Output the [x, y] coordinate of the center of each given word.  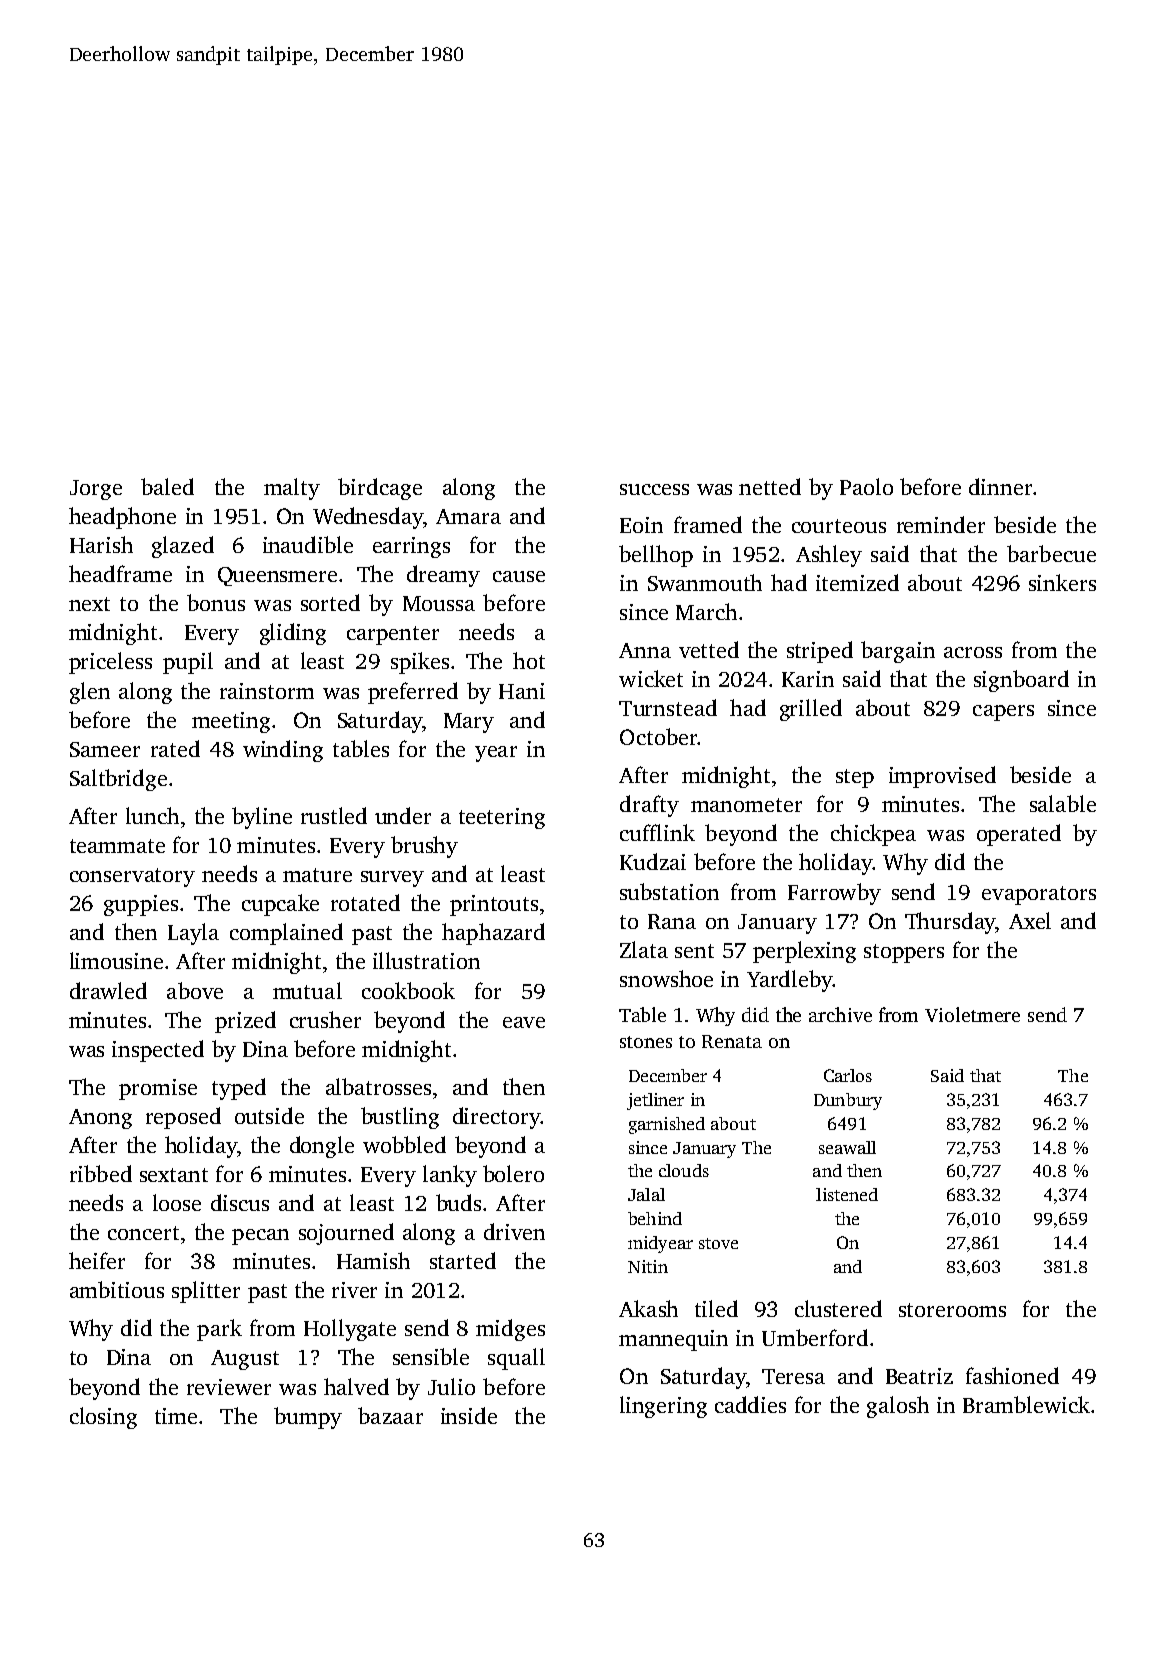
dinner [1000, 486]
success [654, 489]
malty [292, 489]
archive [840, 1014]
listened [847, 1194]
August [245, 1360]
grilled [811, 710]
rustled [334, 815]
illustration [426, 960]
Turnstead [668, 707]
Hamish [373, 1260]
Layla [193, 934]
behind [655, 1218]
